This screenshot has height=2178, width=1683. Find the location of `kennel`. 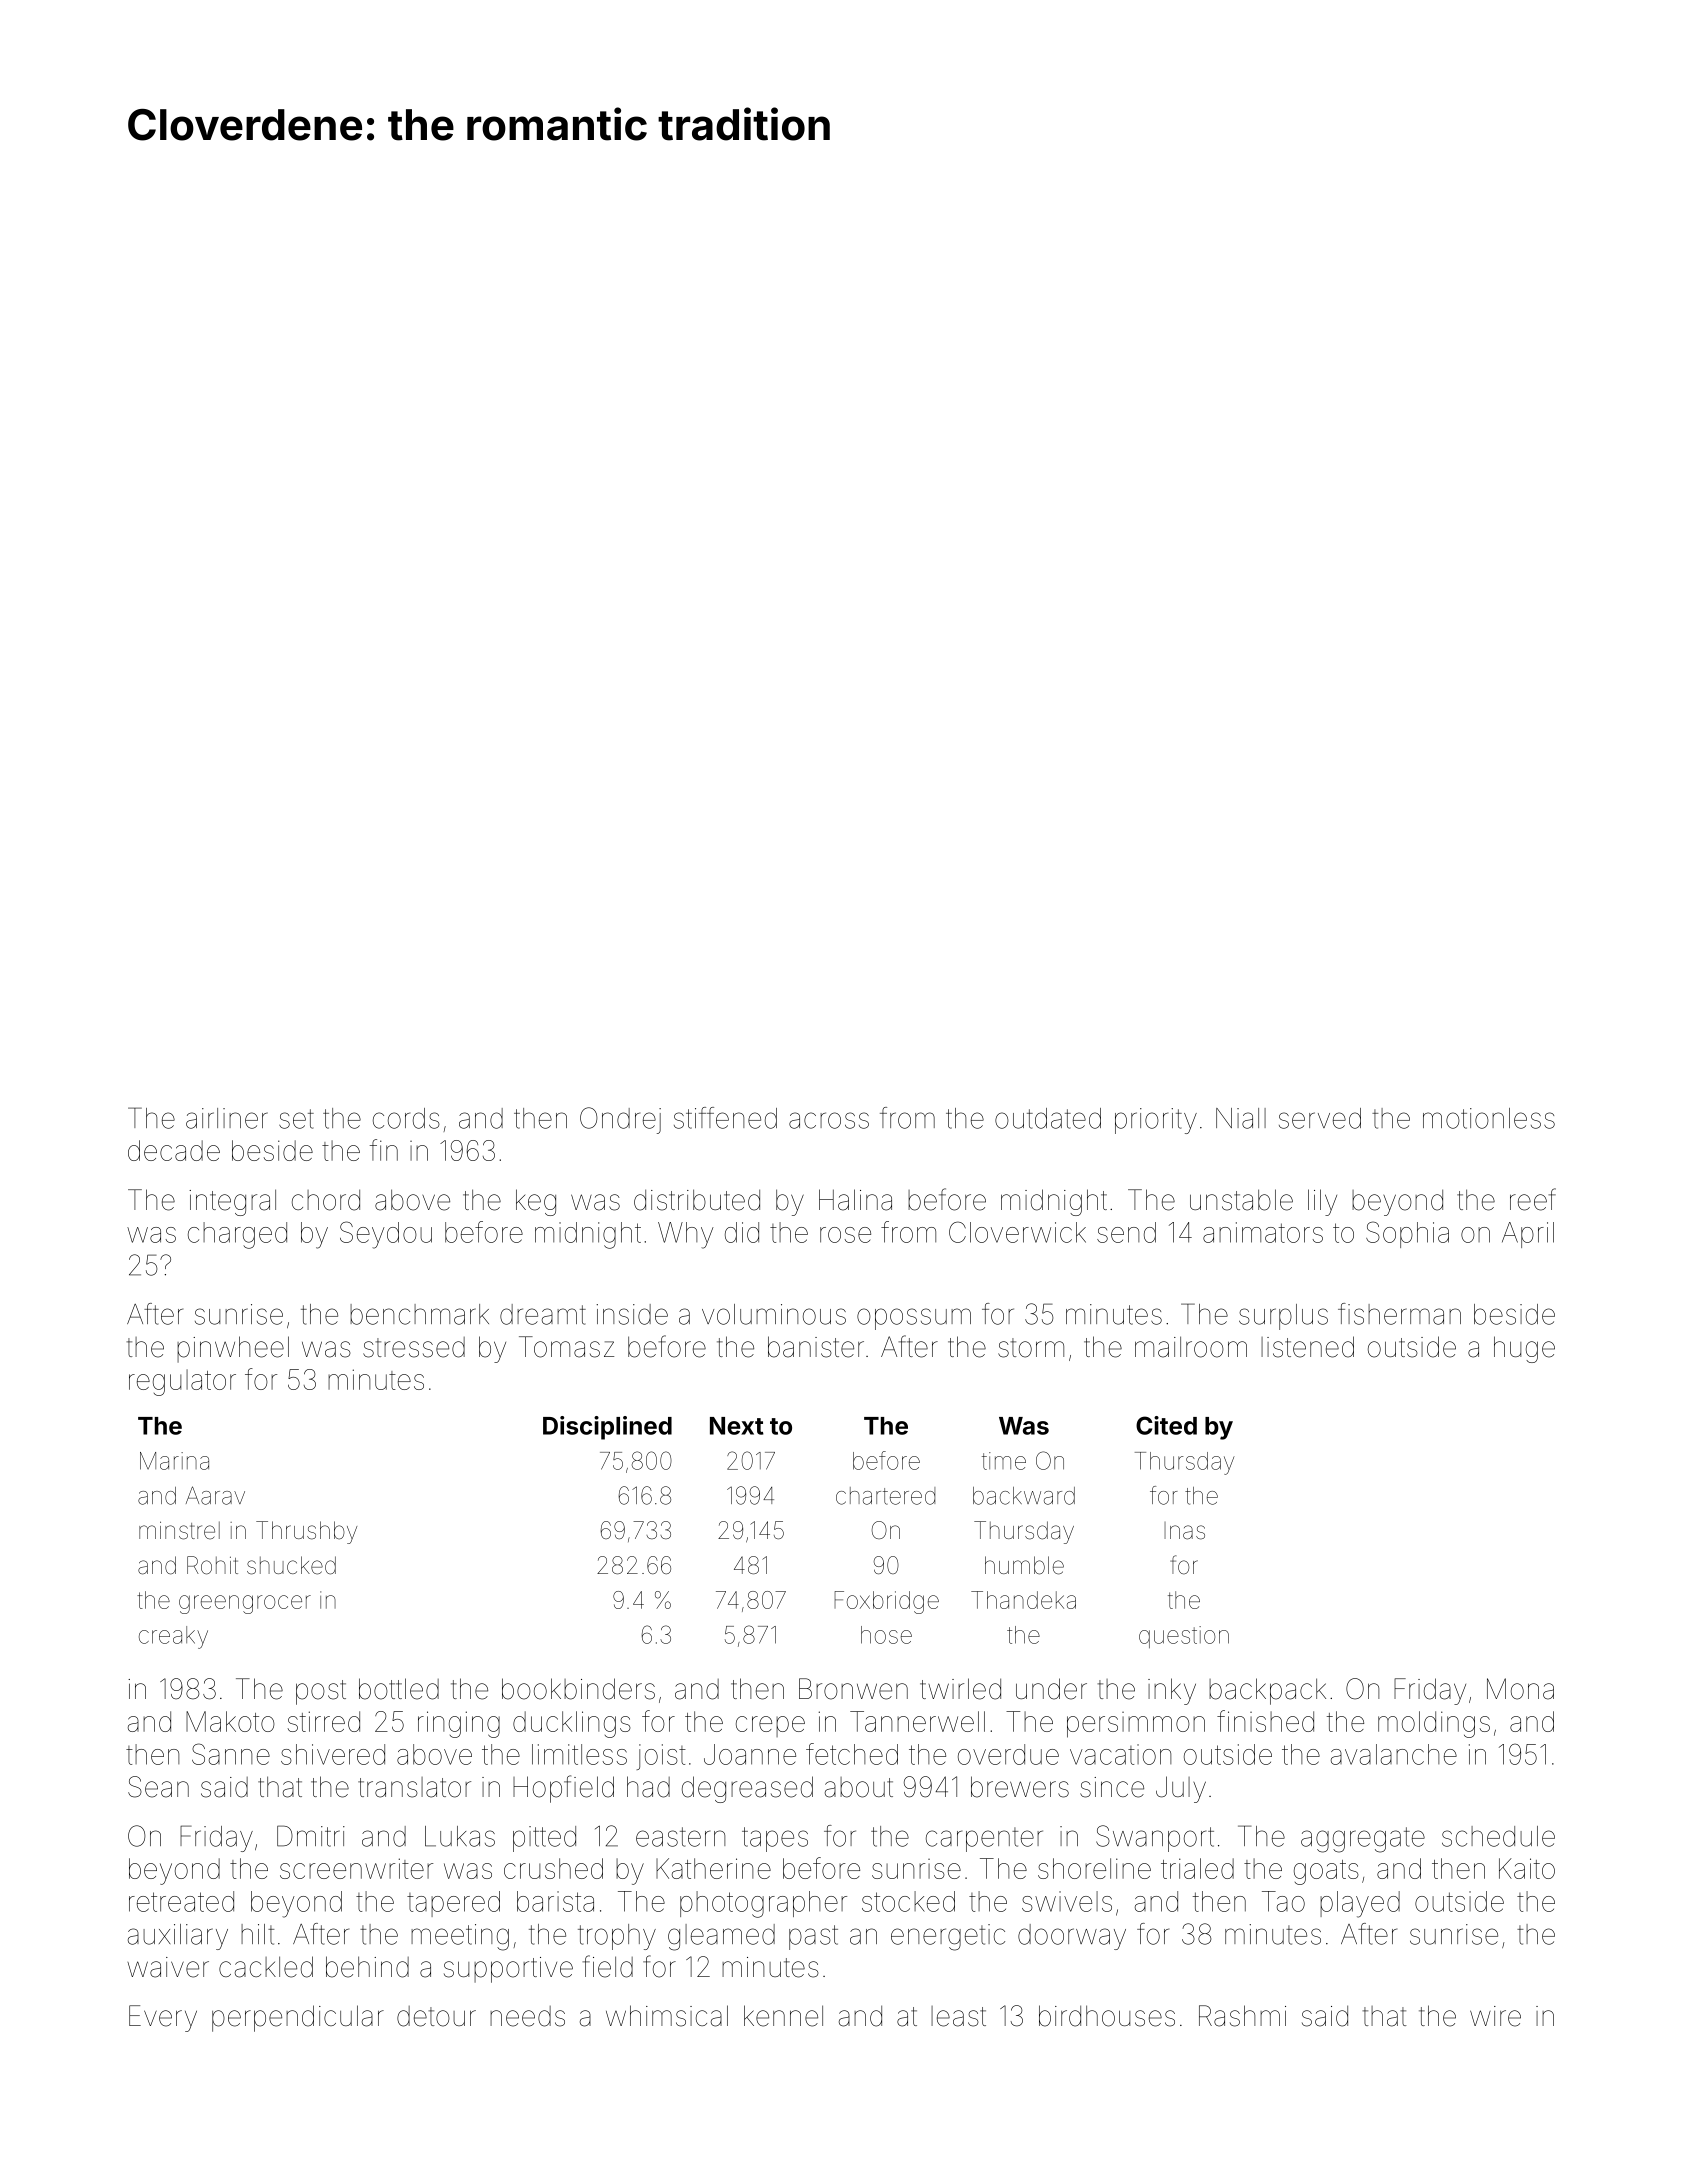

kennel is located at coordinates (783, 2016).
